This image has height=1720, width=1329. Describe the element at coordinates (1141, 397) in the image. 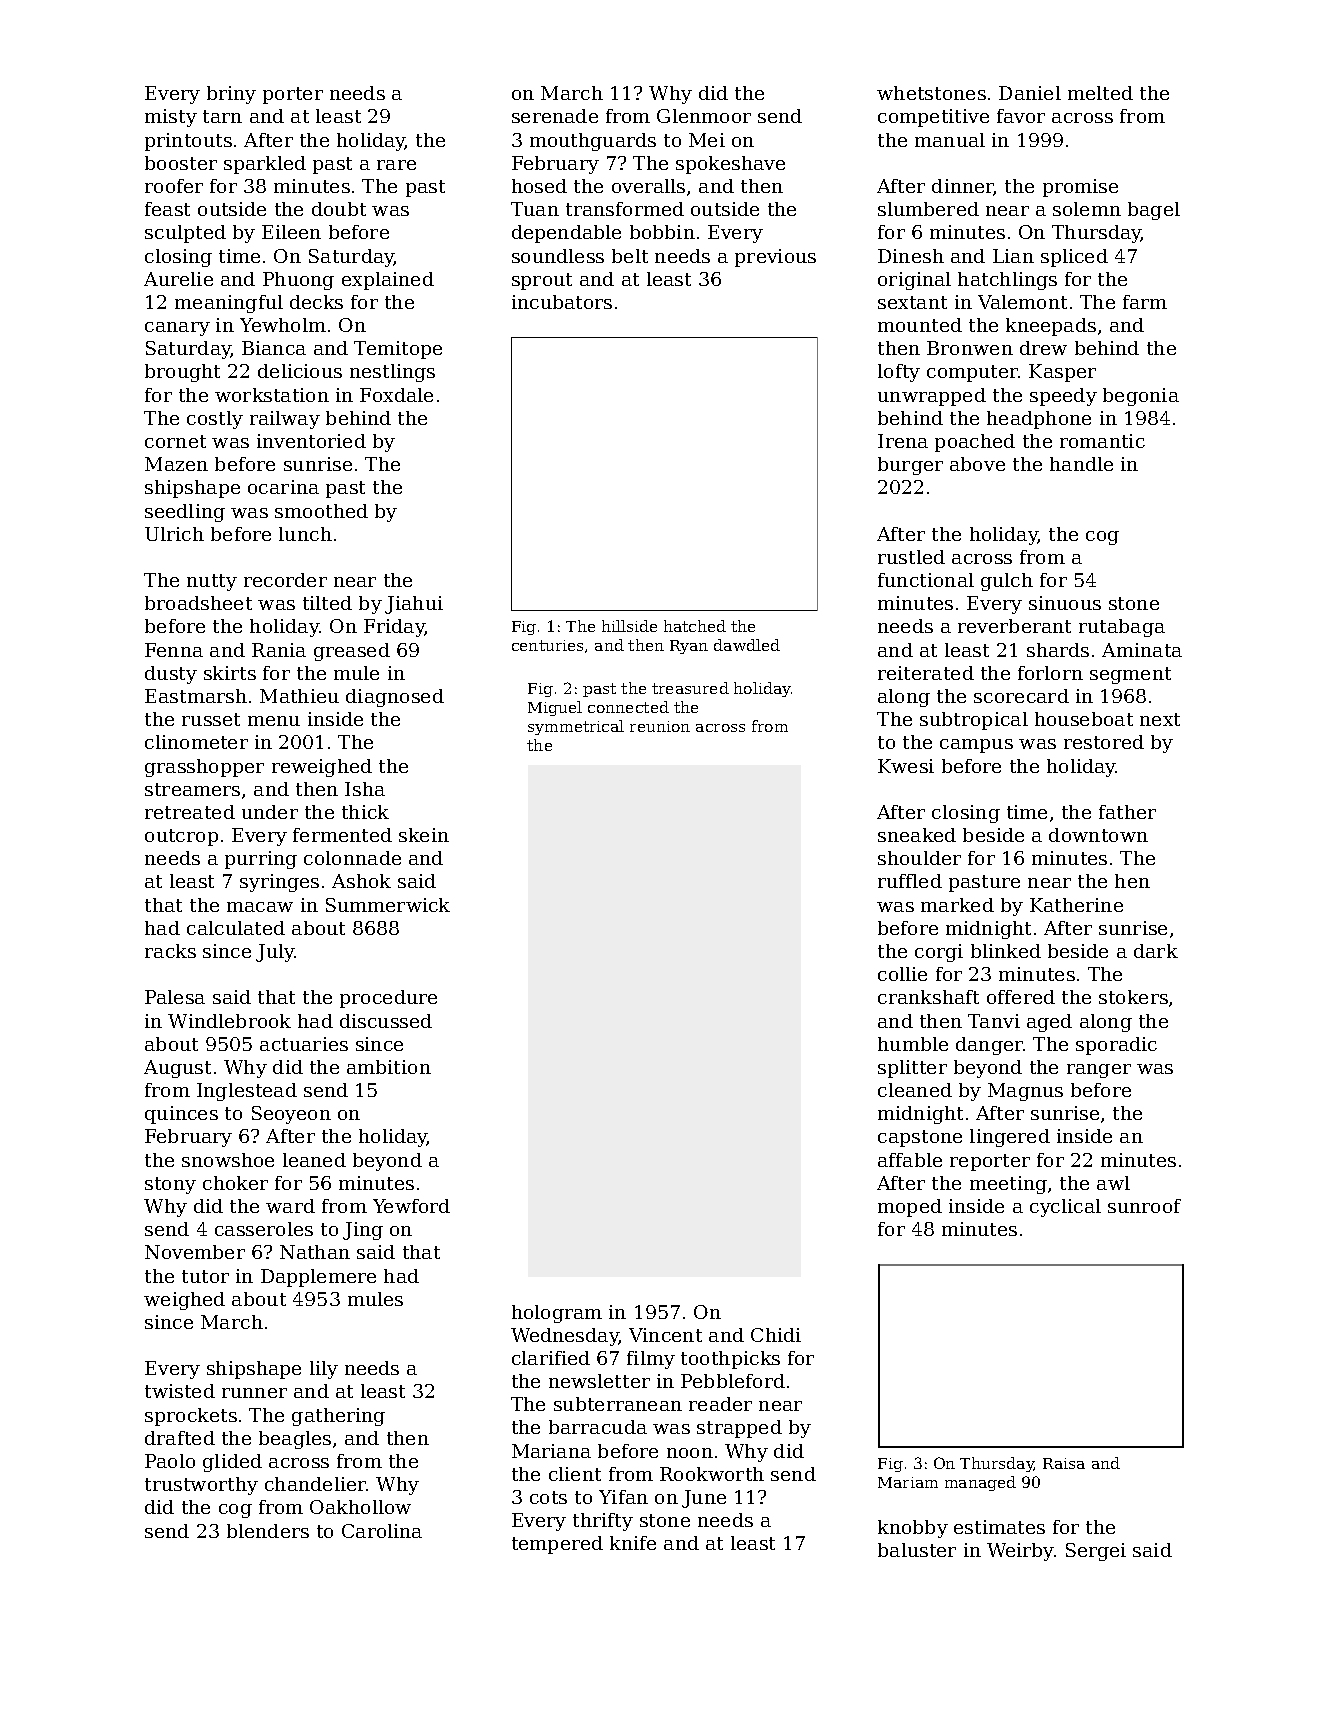

I see `begonia` at that location.
